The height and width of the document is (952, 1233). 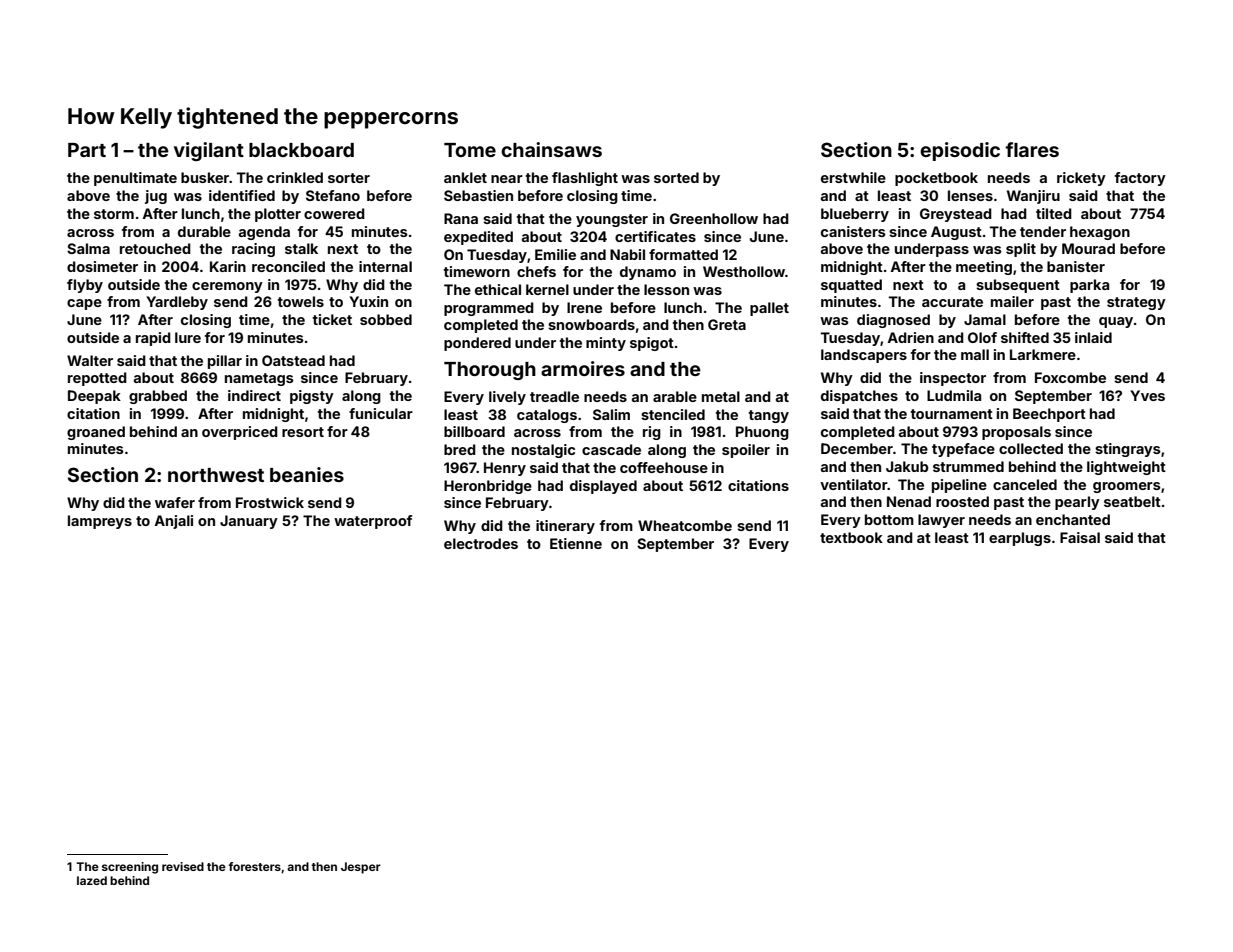 What do you see at coordinates (1088, 248) in the document?
I see `Mourad` at bounding box center [1088, 248].
